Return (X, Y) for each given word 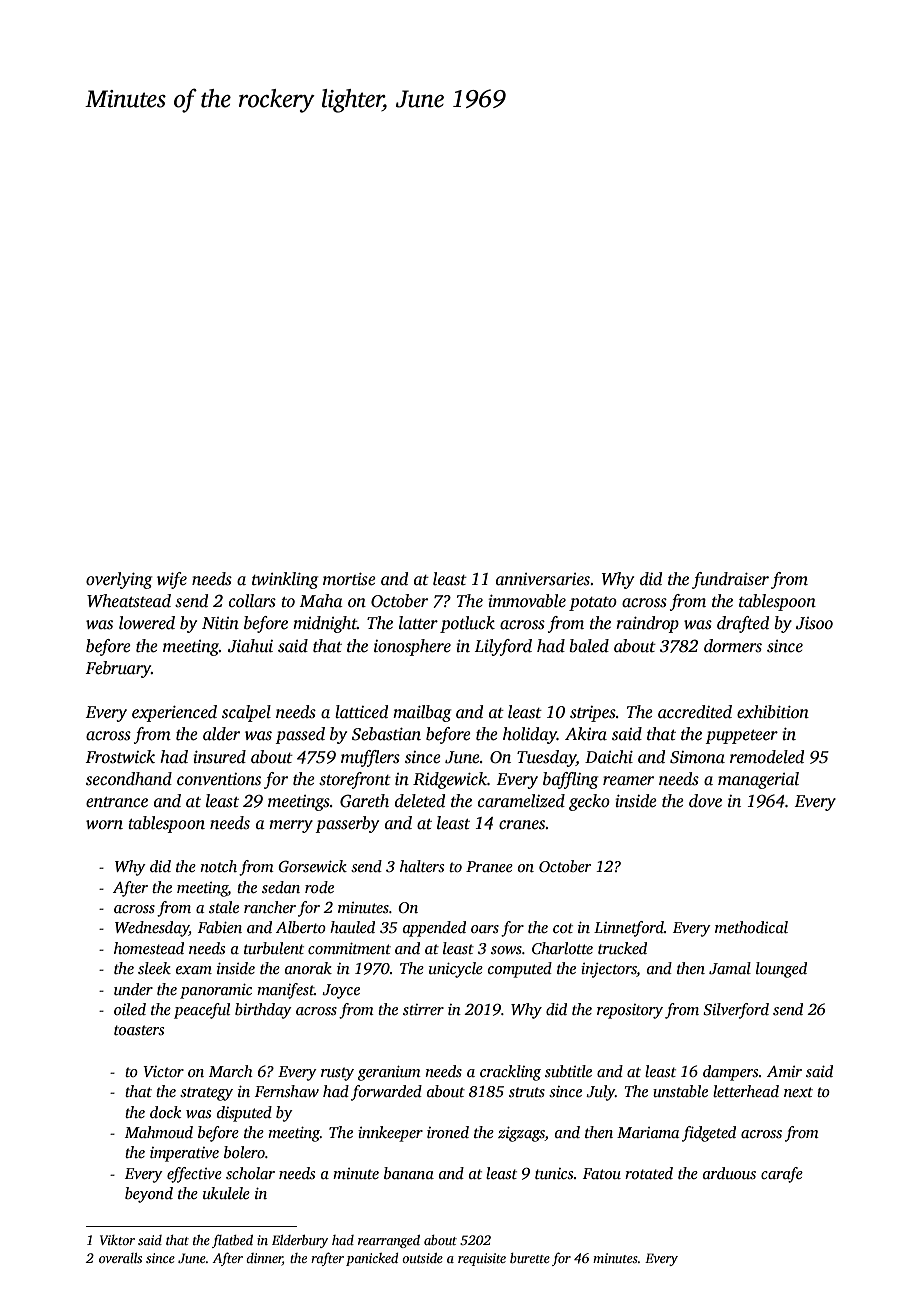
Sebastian (386, 734)
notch (218, 866)
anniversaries (543, 579)
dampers (730, 1073)
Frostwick (120, 757)
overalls (120, 1258)
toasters (139, 1030)
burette (530, 1258)
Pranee (489, 866)
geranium (389, 1073)
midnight (325, 624)
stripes (593, 714)
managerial (758, 780)
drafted (743, 624)
